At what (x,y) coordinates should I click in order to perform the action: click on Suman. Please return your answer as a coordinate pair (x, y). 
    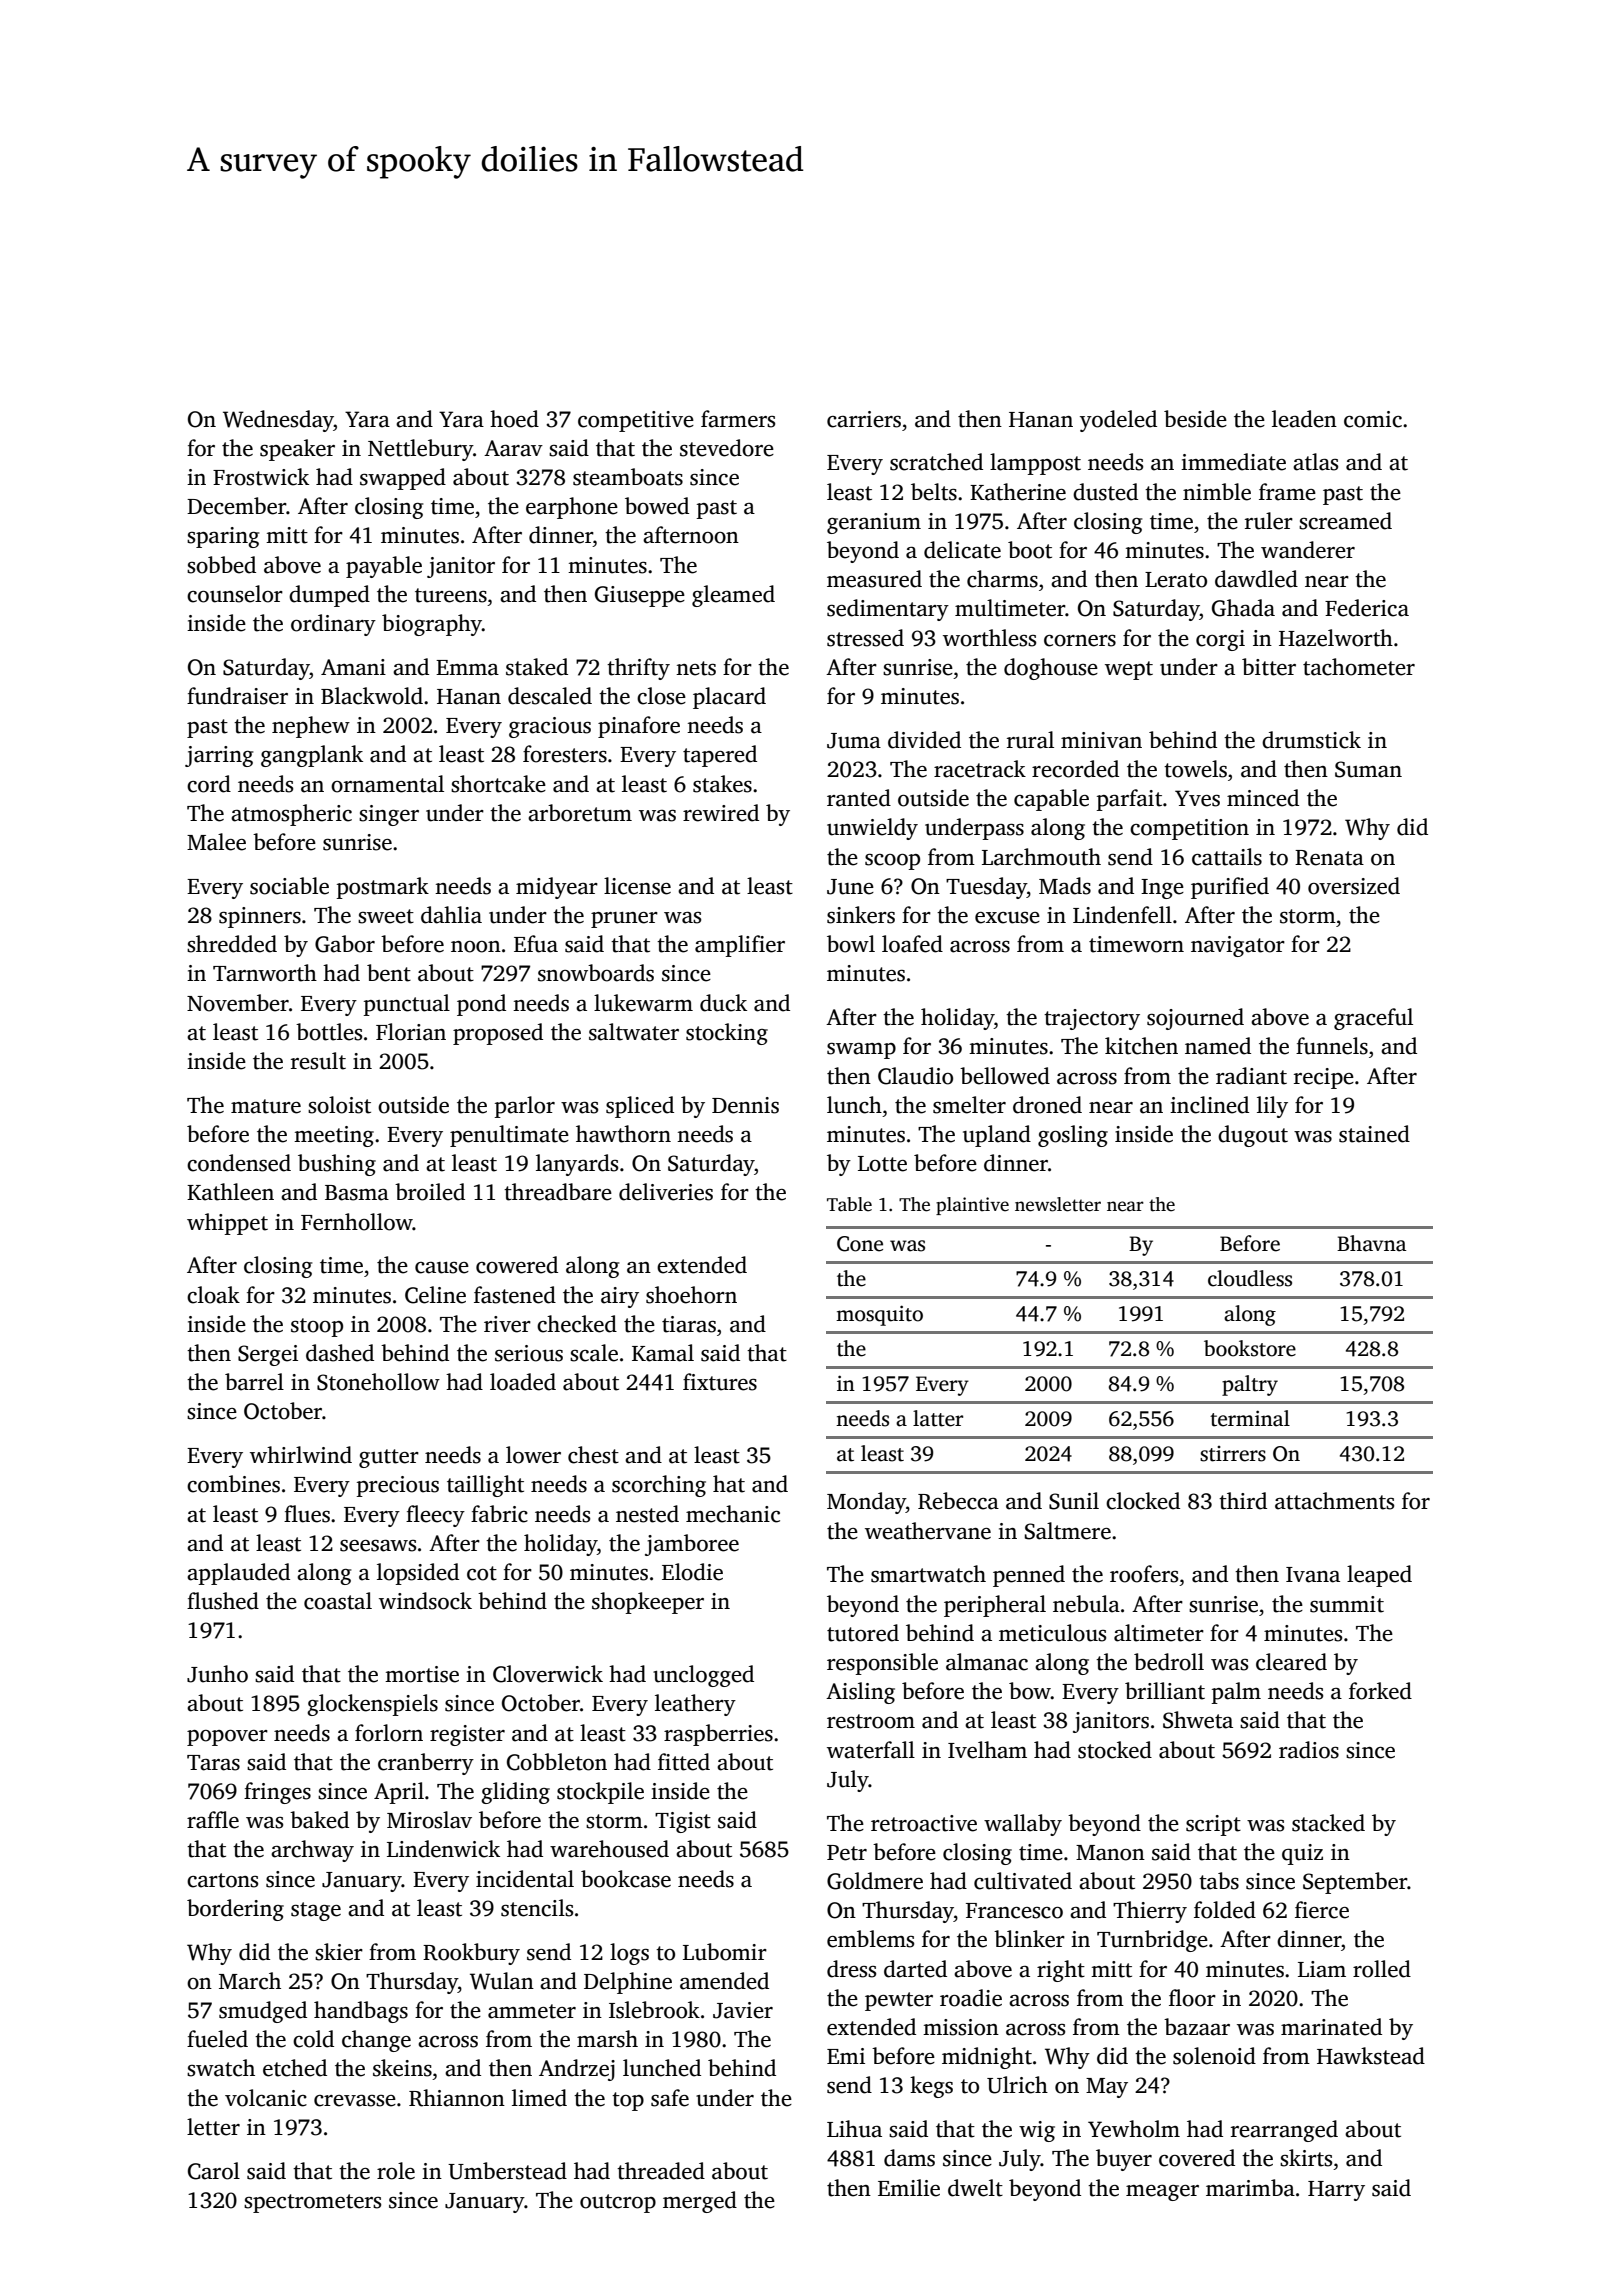
    Looking at the image, I should click on (1368, 769).
